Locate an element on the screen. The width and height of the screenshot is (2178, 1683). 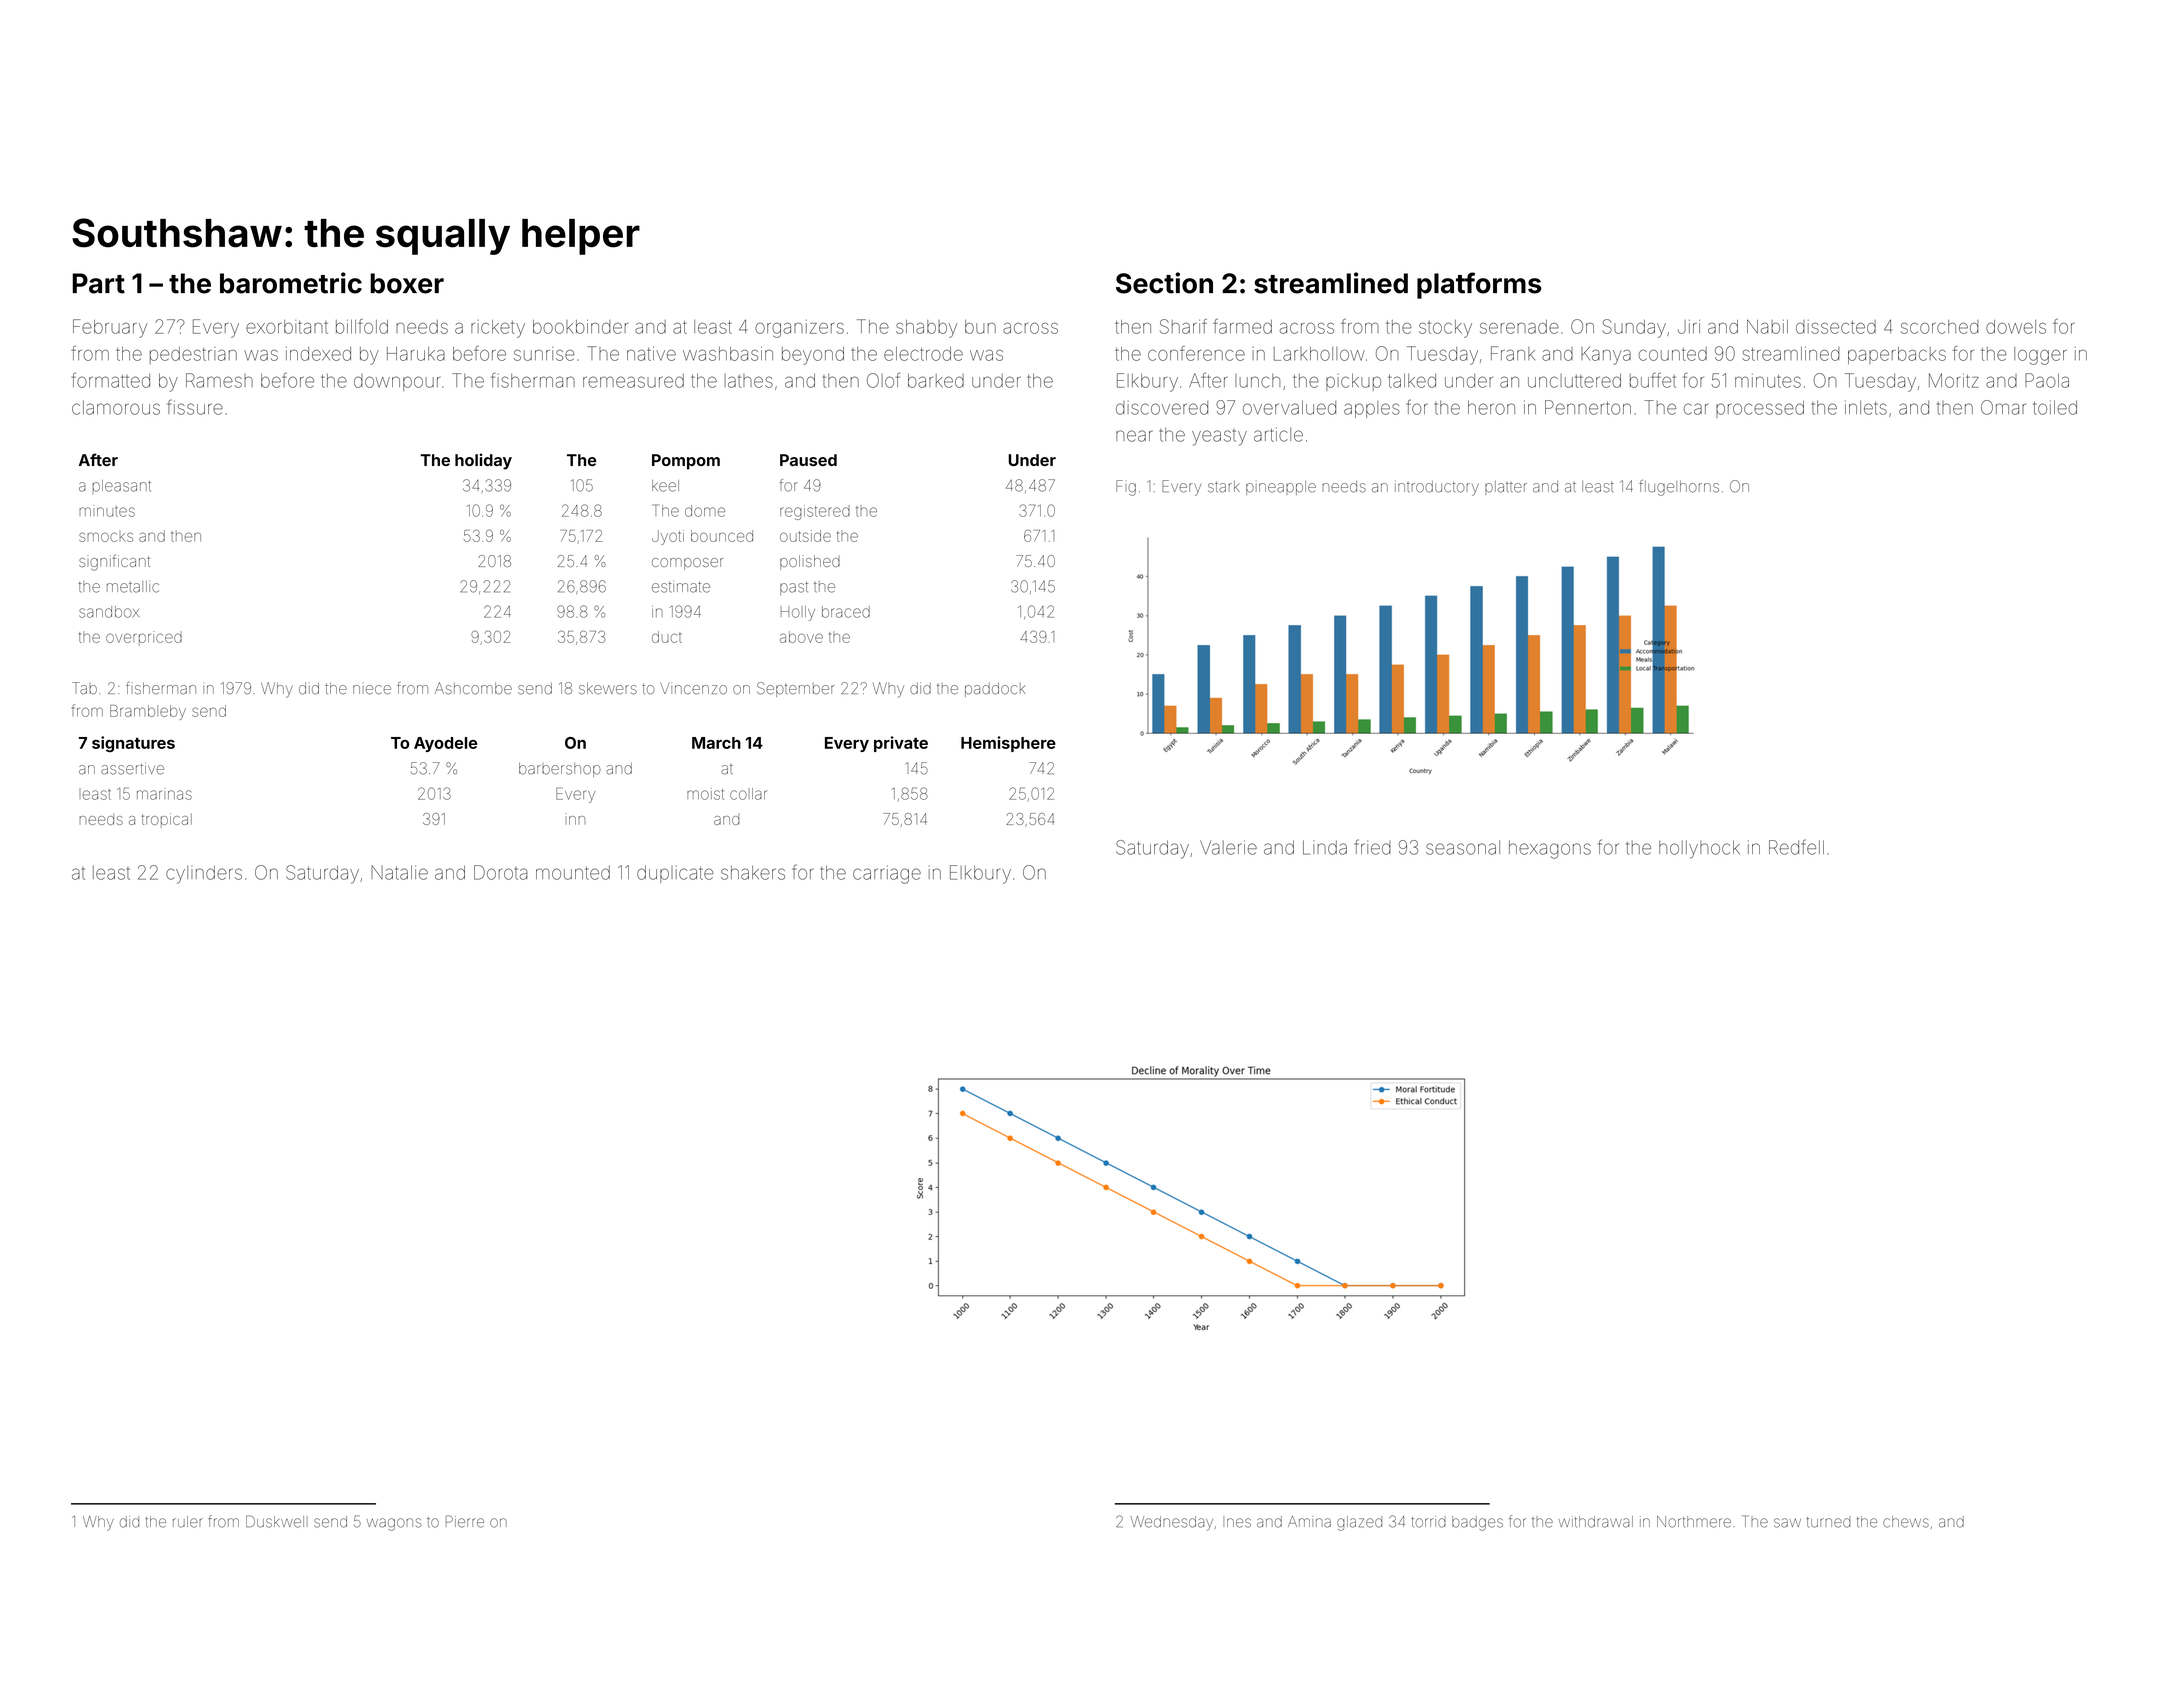
dissected is located at coordinates (1836, 327).
